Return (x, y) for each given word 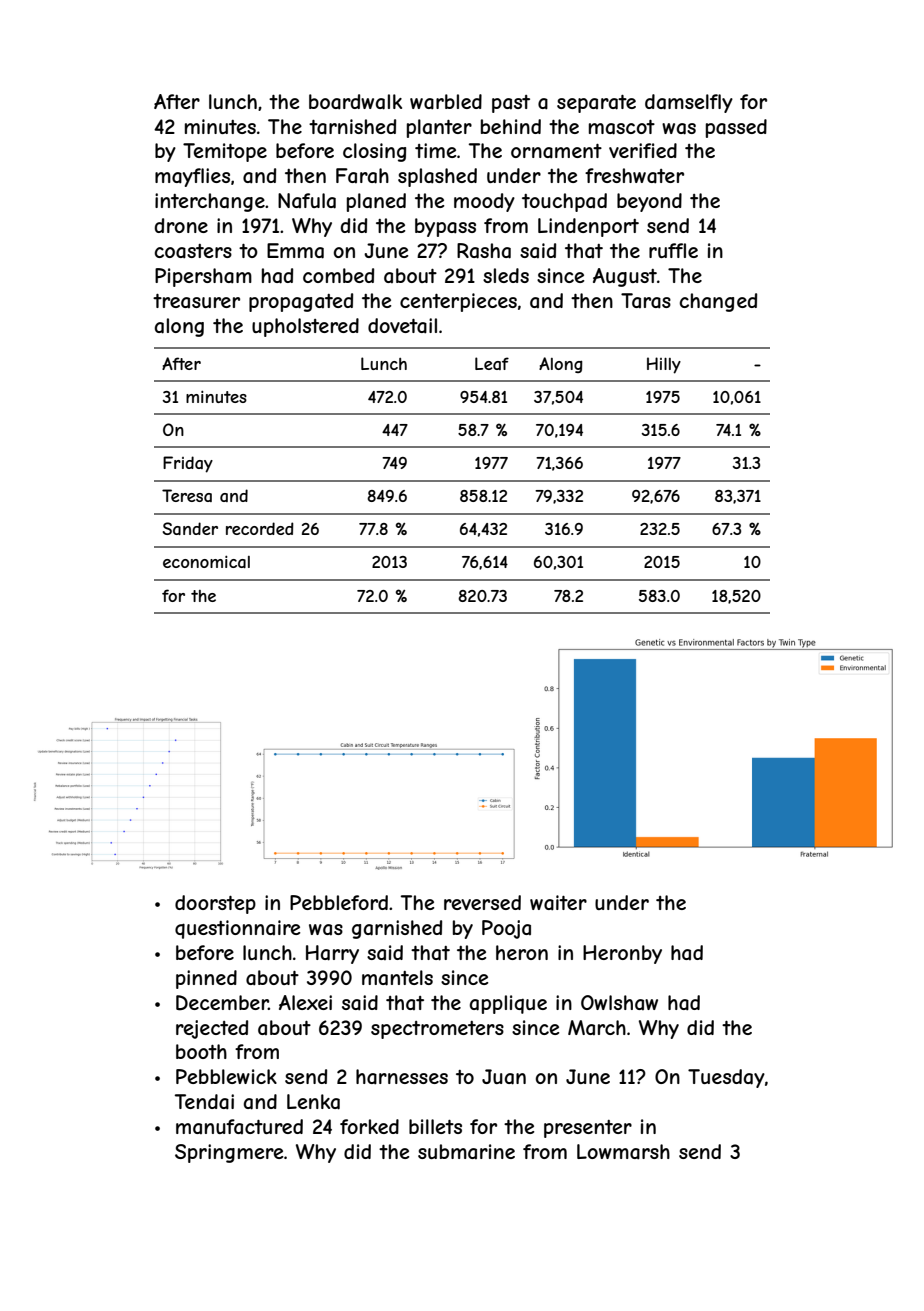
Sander (190, 528)
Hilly (664, 365)
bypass (445, 227)
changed (718, 302)
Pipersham (203, 277)
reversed (482, 902)
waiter (558, 903)
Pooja (506, 929)
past (511, 104)
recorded (260, 528)
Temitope (225, 152)
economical (206, 561)
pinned (206, 979)
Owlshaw (619, 1002)
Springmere (229, 1153)
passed (736, 128)
